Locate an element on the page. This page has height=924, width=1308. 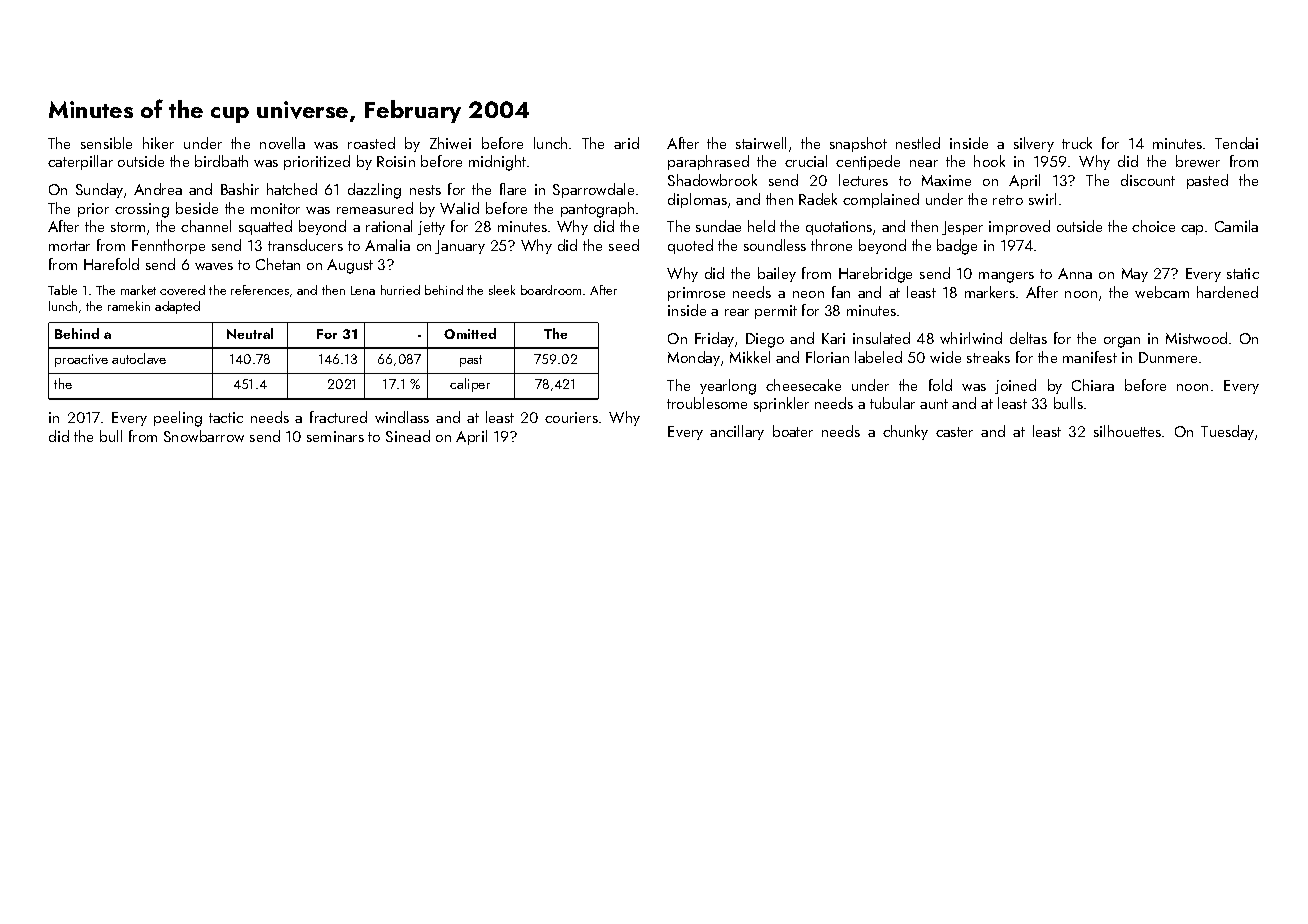
Dunmere is located at coordinates (1168, 357).
